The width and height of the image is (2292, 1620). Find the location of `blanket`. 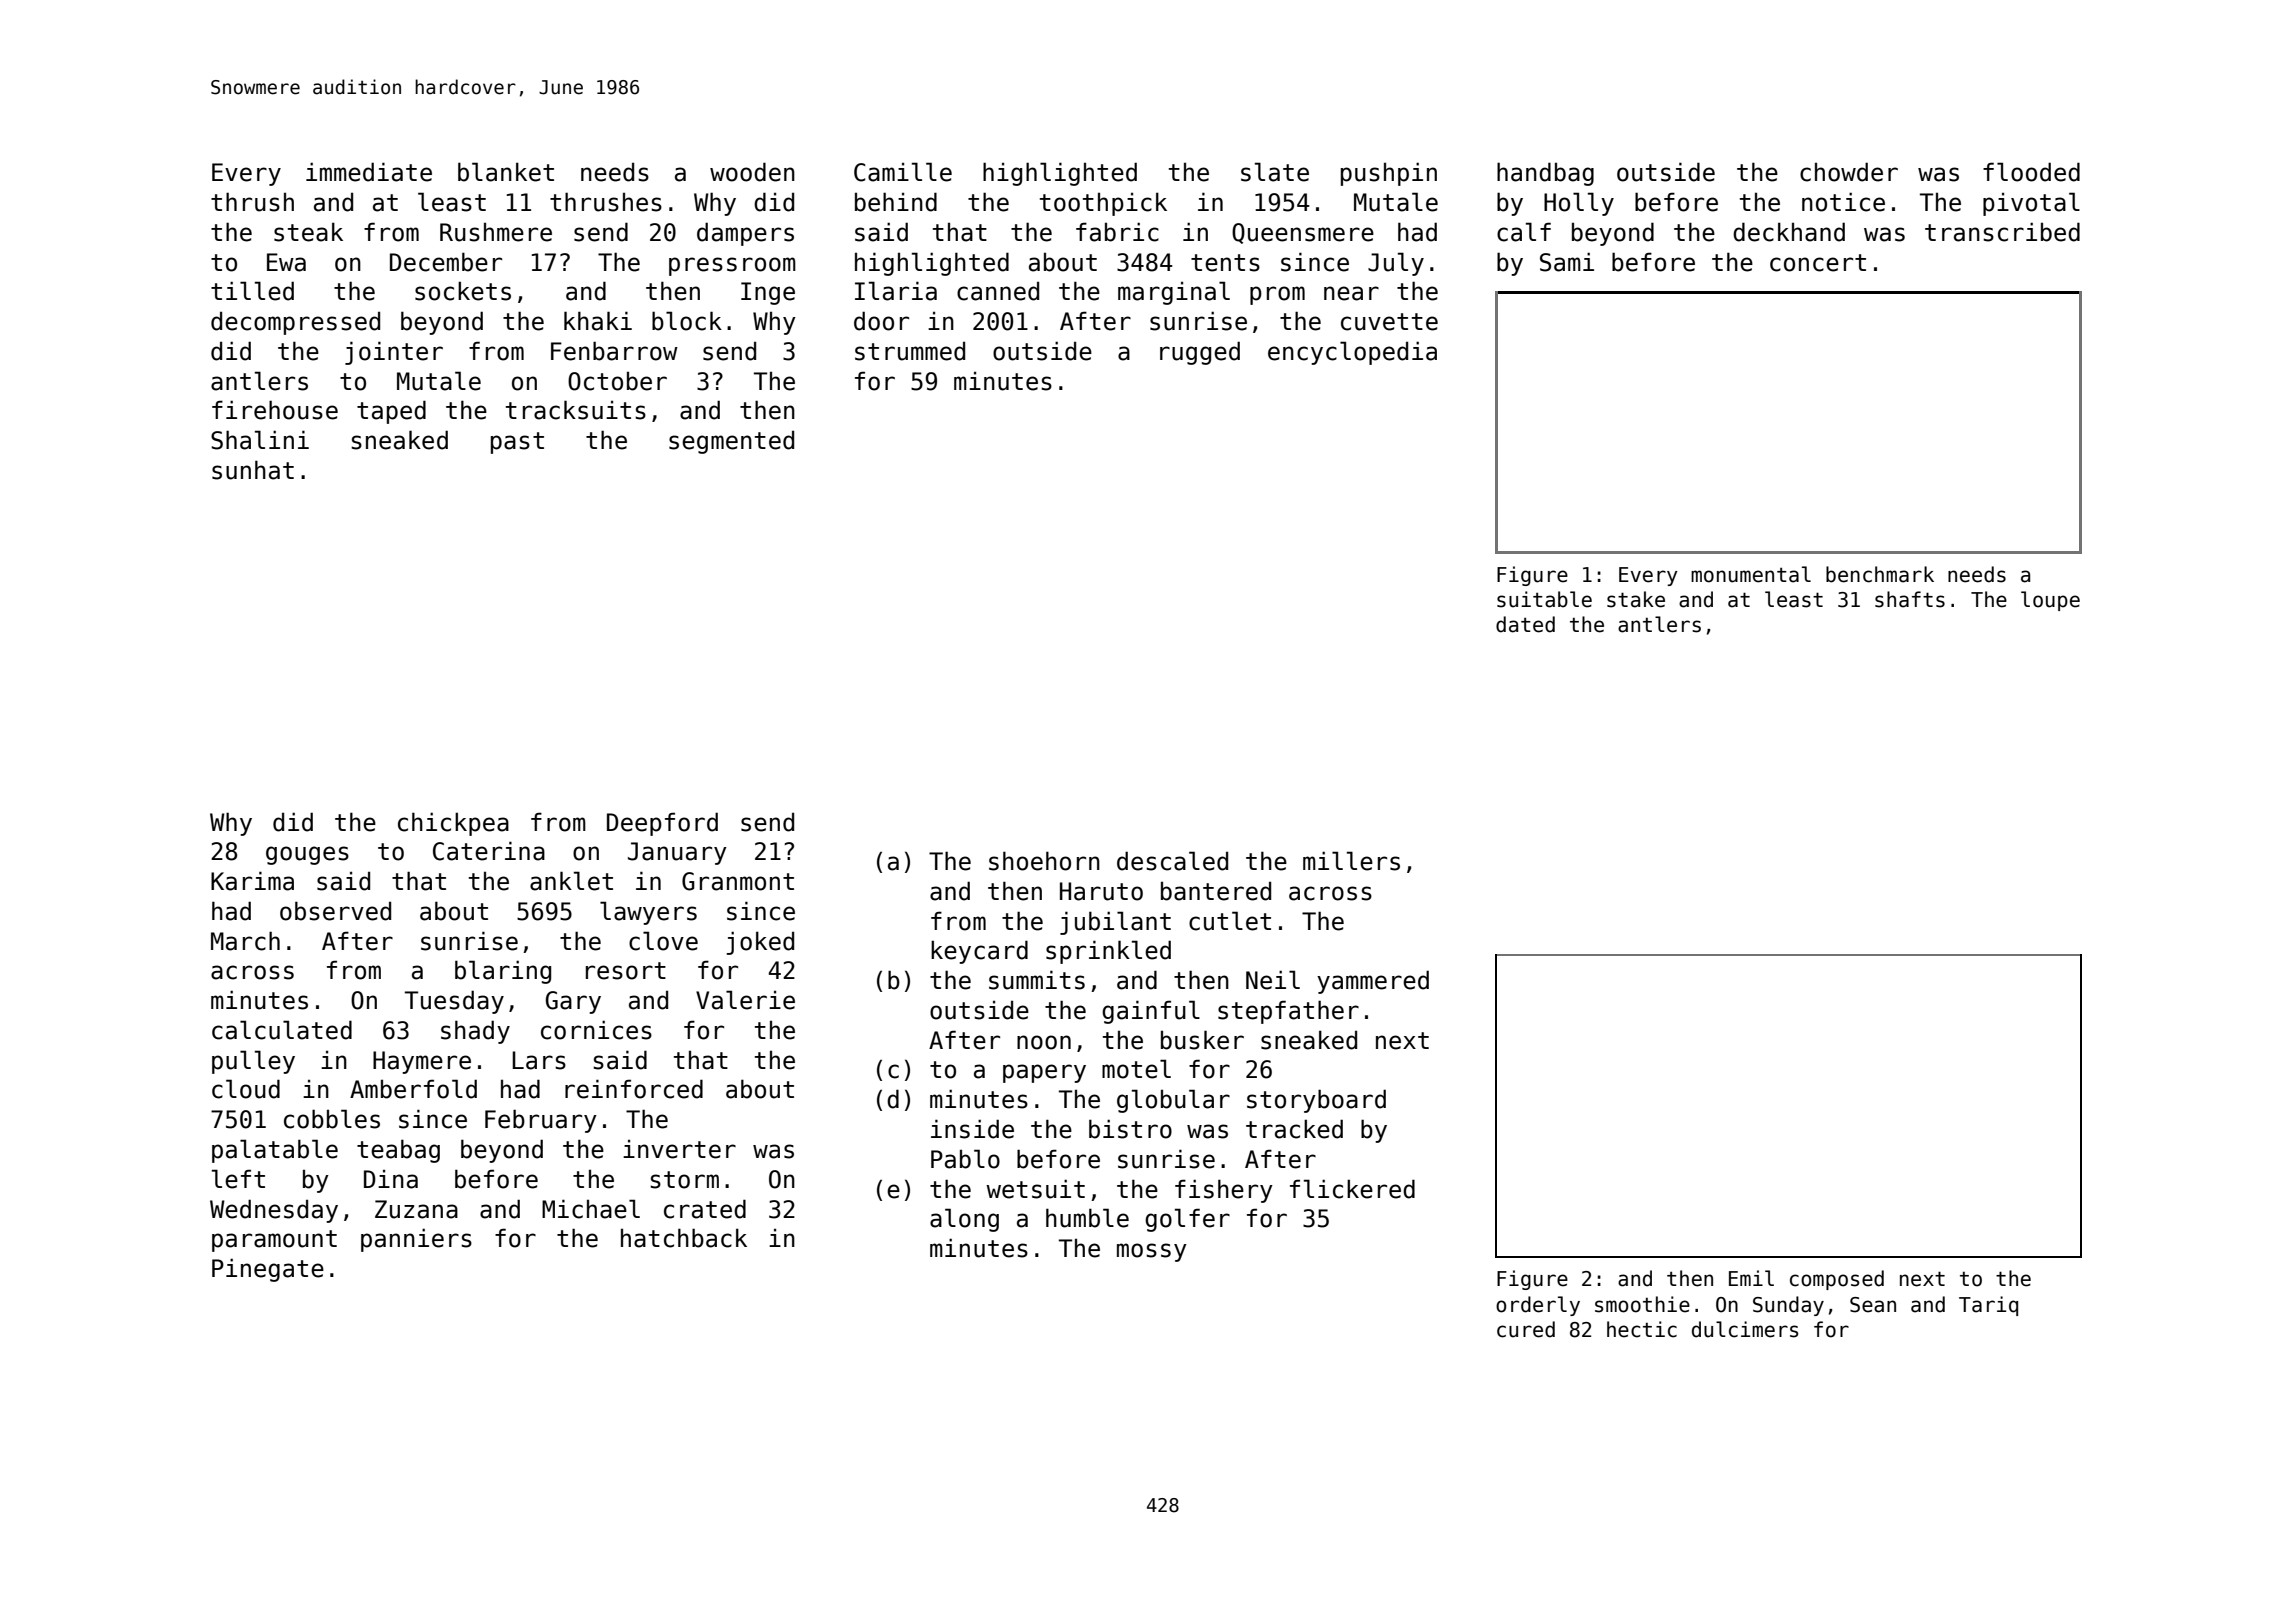

blanket is located at coordinates (506, 172).
